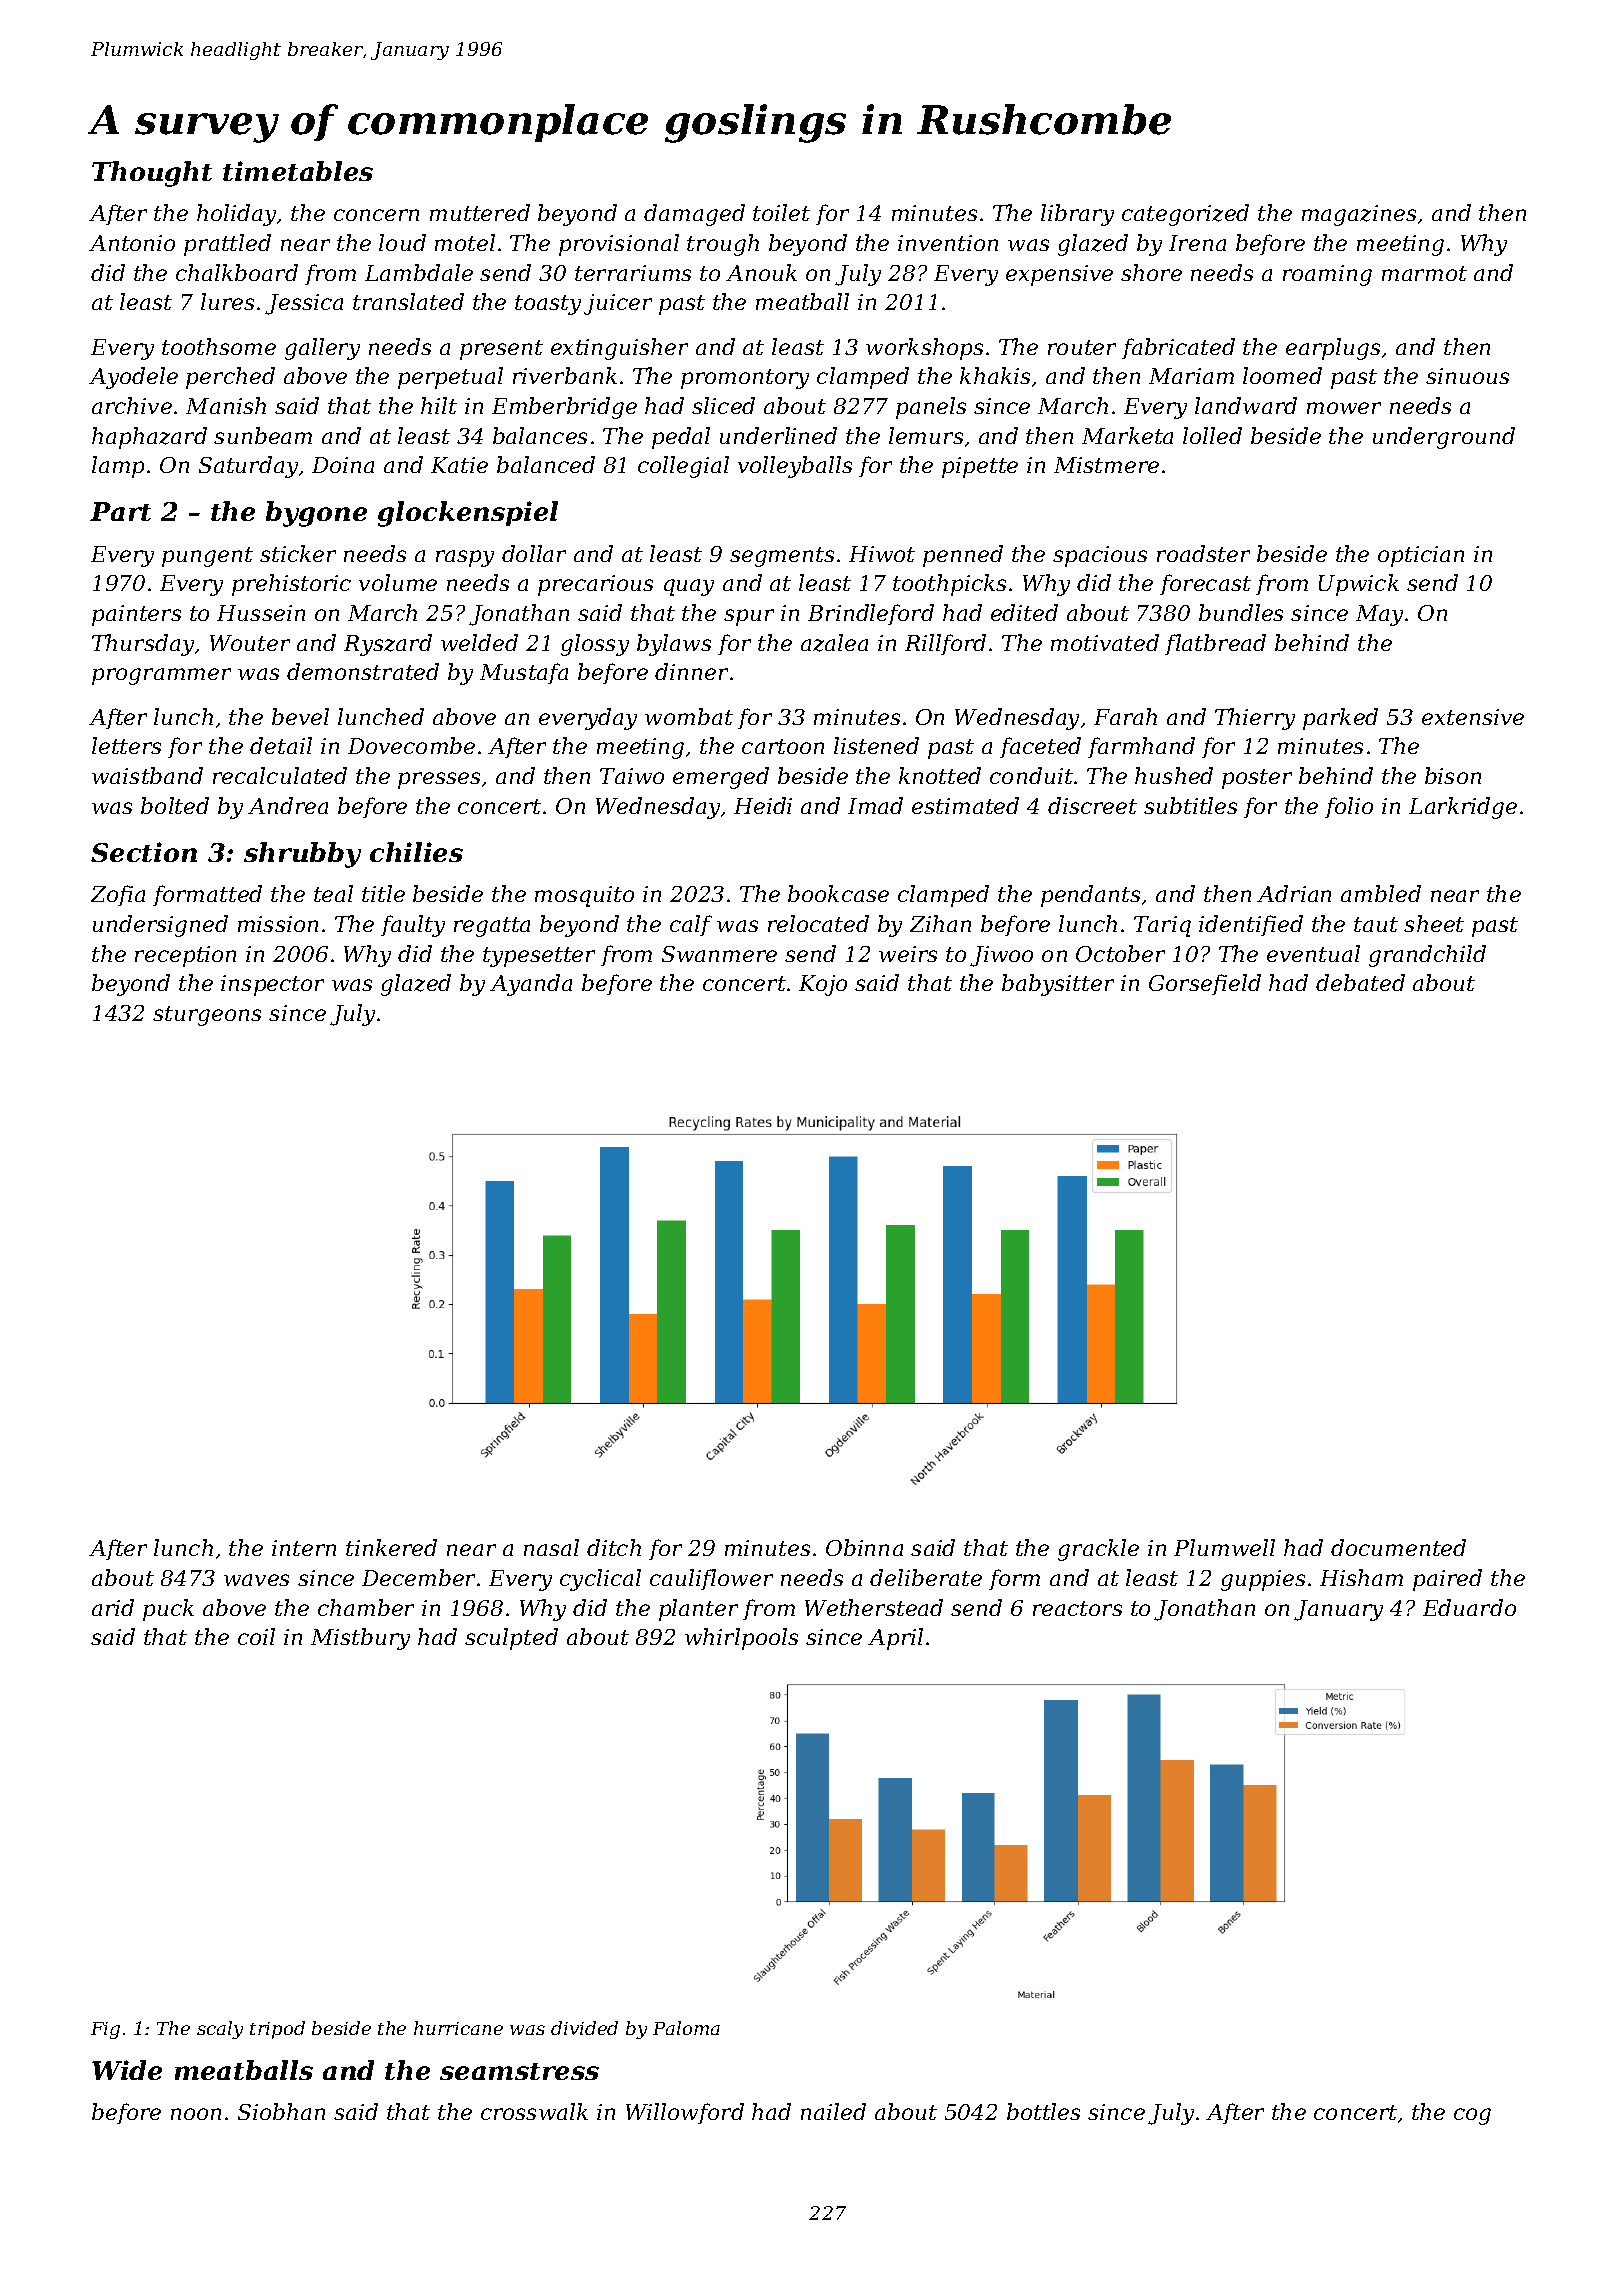 The image size is (1620, 2292). I want to click on Emberbridge, so click(564, 408).
